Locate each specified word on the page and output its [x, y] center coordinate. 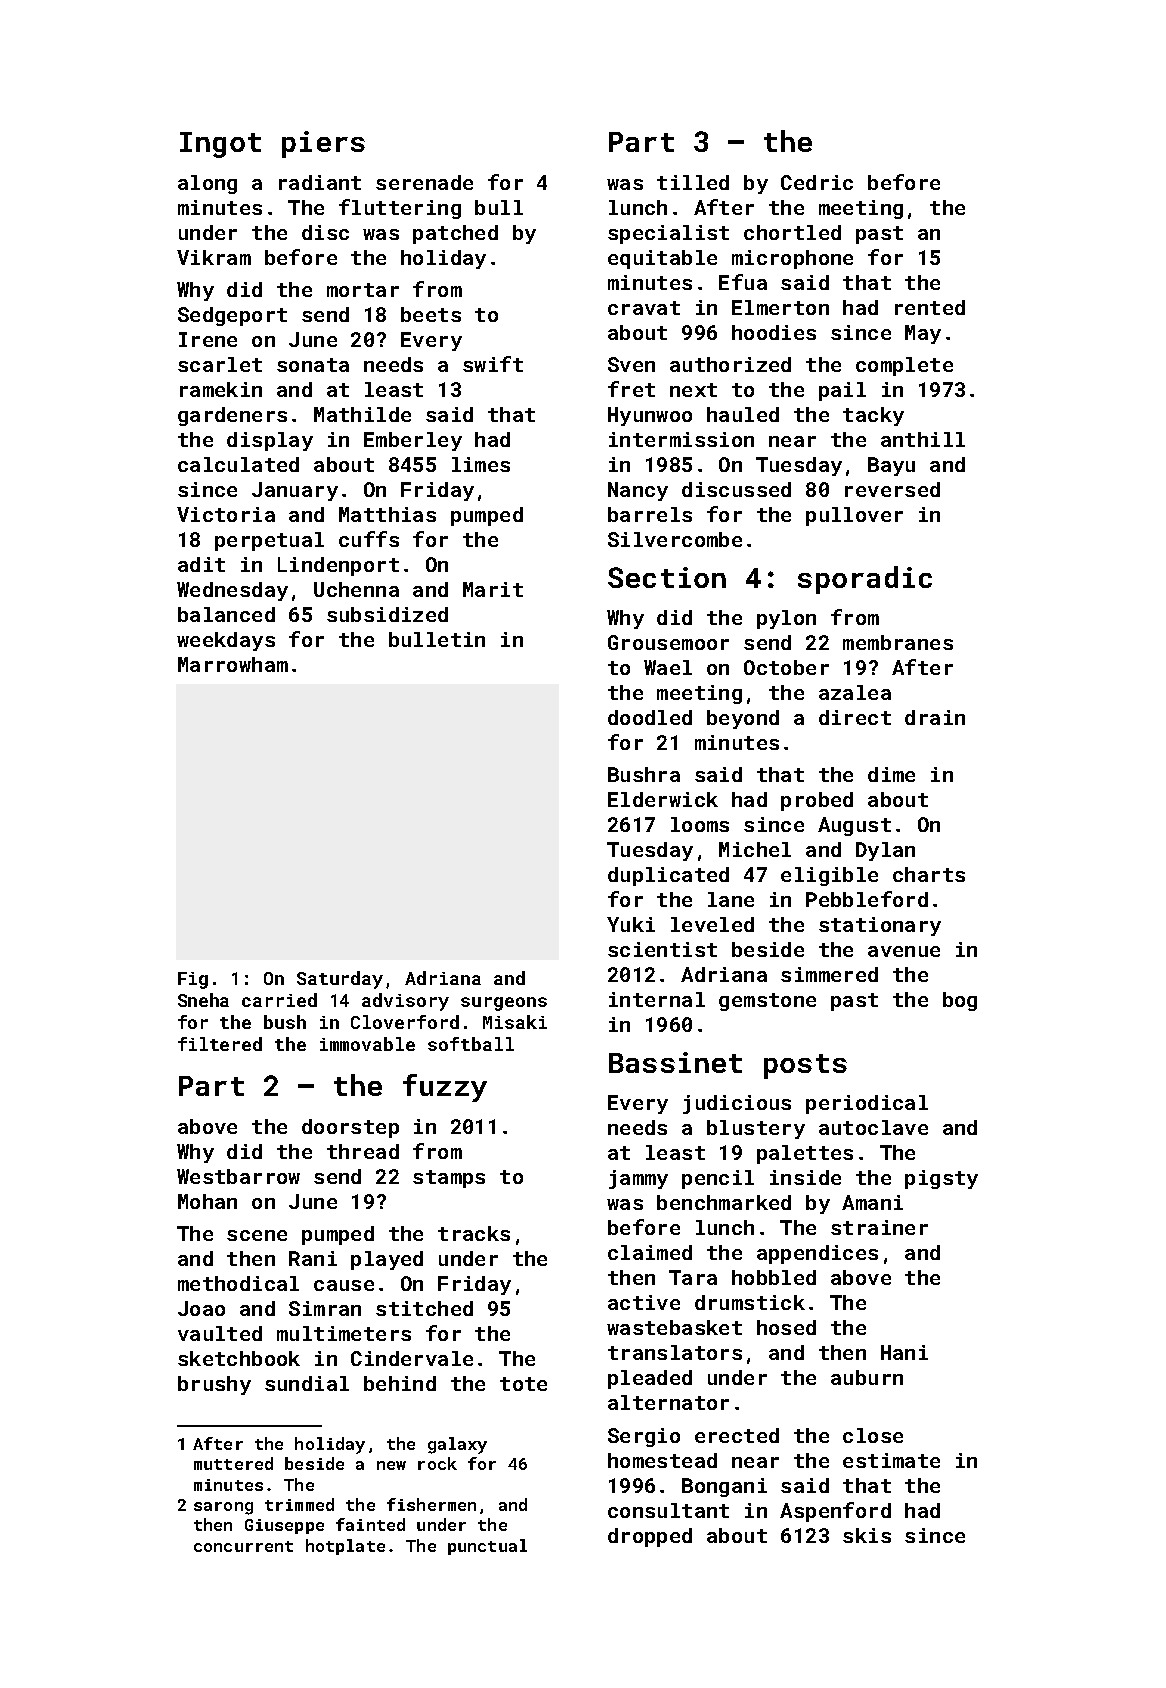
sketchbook [239, 1358]
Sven [631, 364]
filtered [220, 1044]
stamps [449, 1179]
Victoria [226, 514]
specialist [668, 234]
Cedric [817, 182]
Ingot [220, 145]
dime [891, 774]
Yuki [631, 924]
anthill [923, 439]
